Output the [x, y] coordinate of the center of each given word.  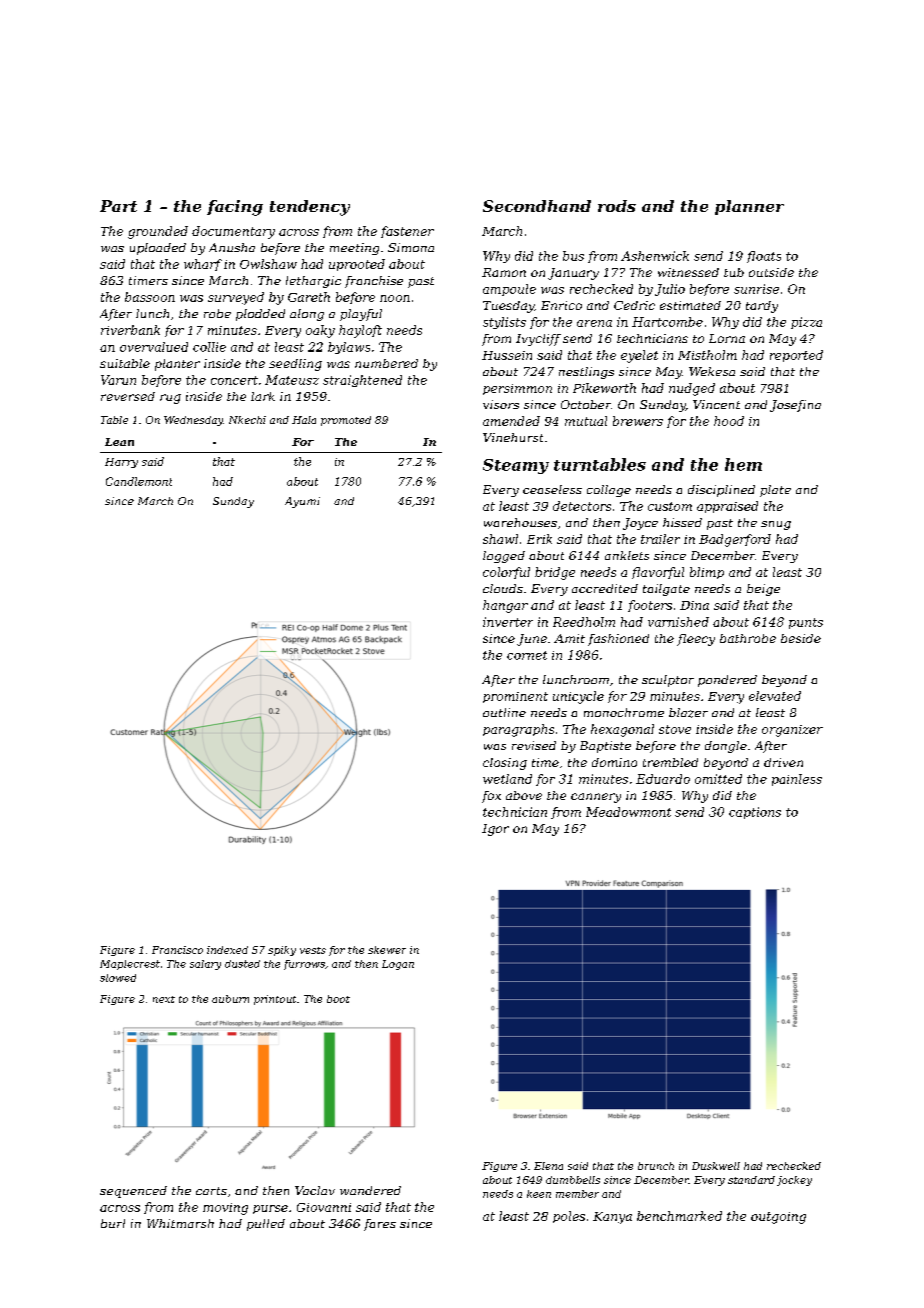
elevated [775, 696]
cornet [527, 655]
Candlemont [139, 481]
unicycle [578, 697]
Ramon [504, 272]
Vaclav [315, 1190]
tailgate [666, 590]
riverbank [130, 330]
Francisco [177, 950]
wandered [370, 1190]
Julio [670, 290]
